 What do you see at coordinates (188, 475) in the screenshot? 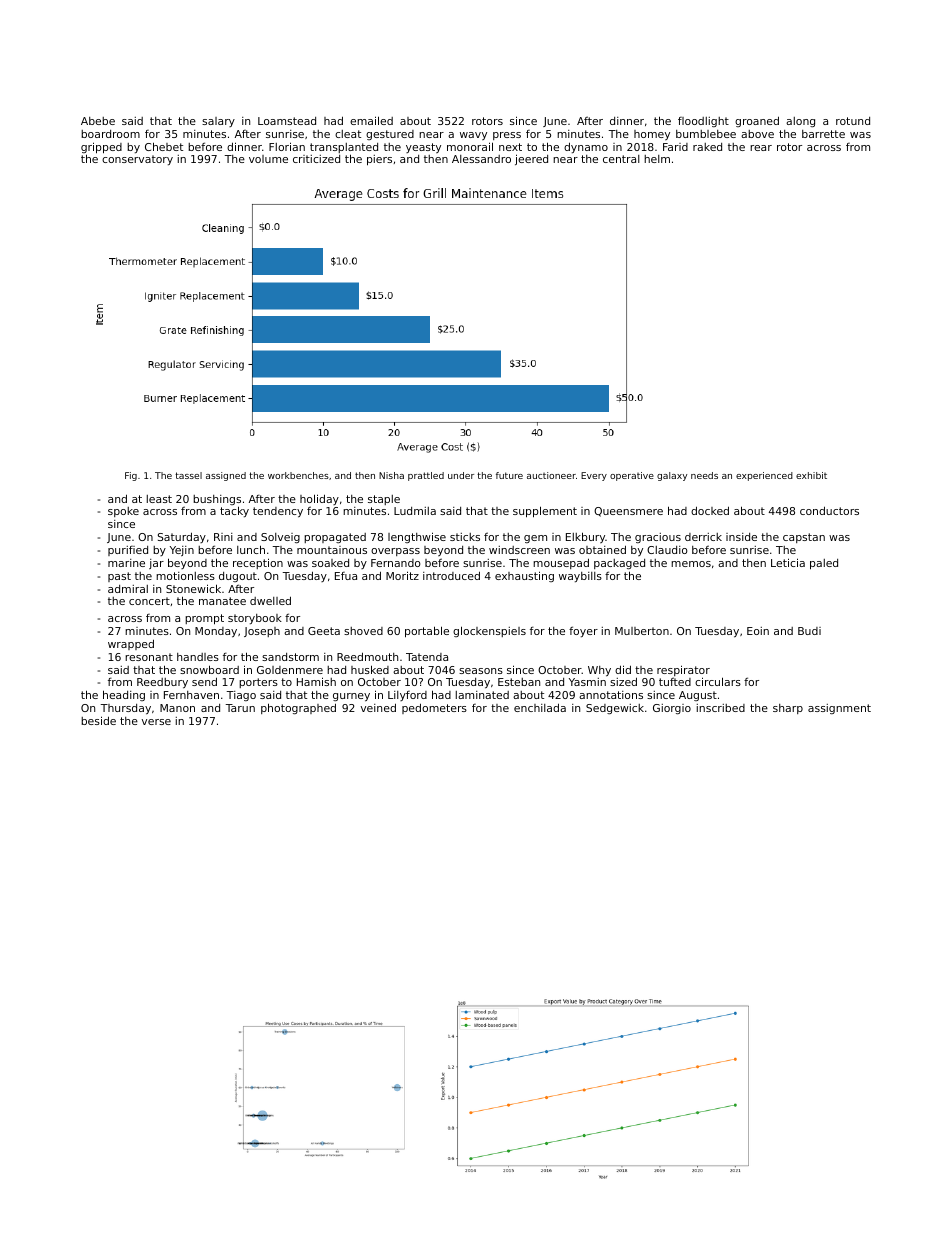
I see `tassel` at bounding box center [188, 475].
